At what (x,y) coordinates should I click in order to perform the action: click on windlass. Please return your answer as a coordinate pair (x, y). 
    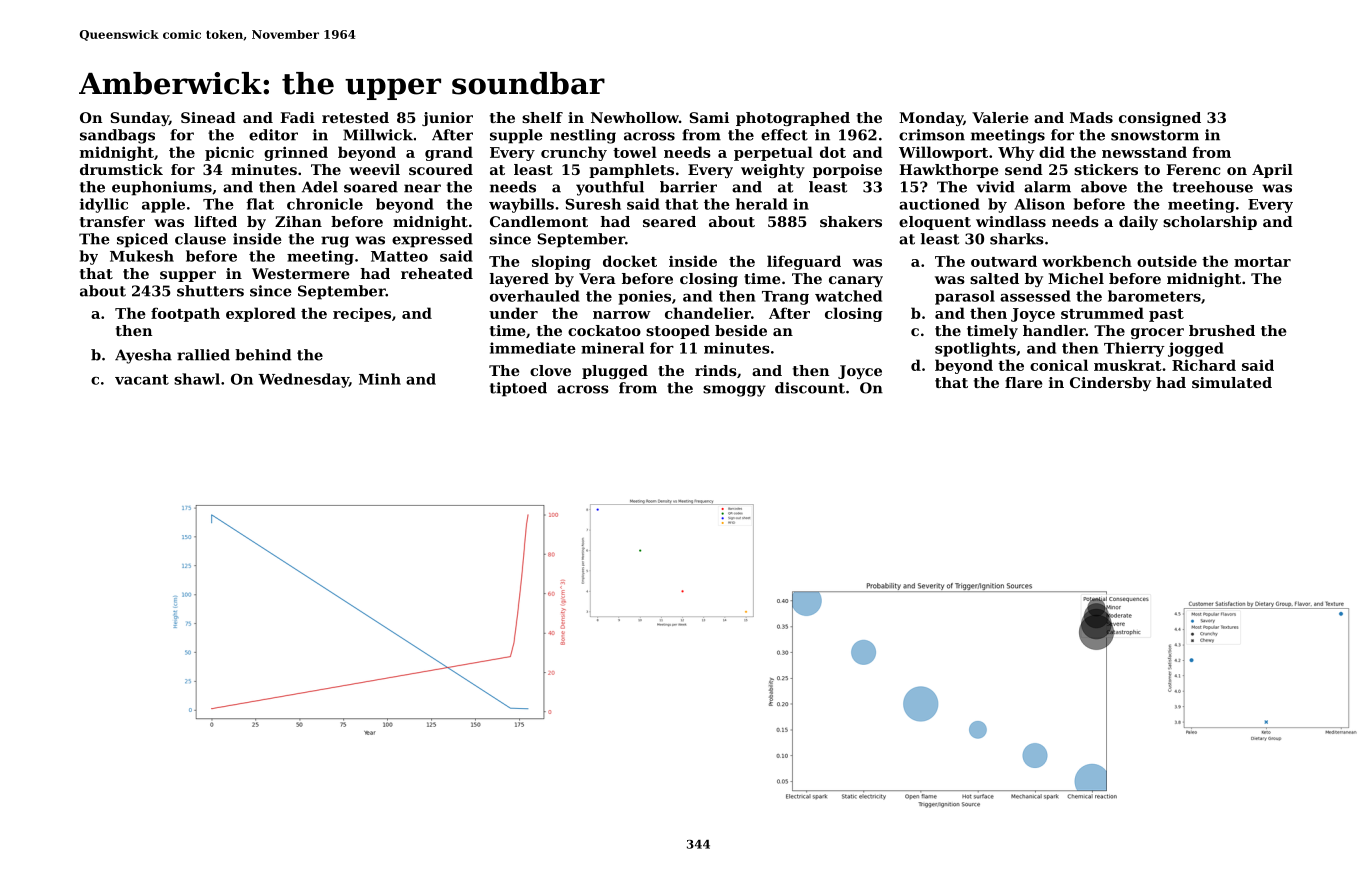
    Looking at the image, I should click on (1011, 221).
